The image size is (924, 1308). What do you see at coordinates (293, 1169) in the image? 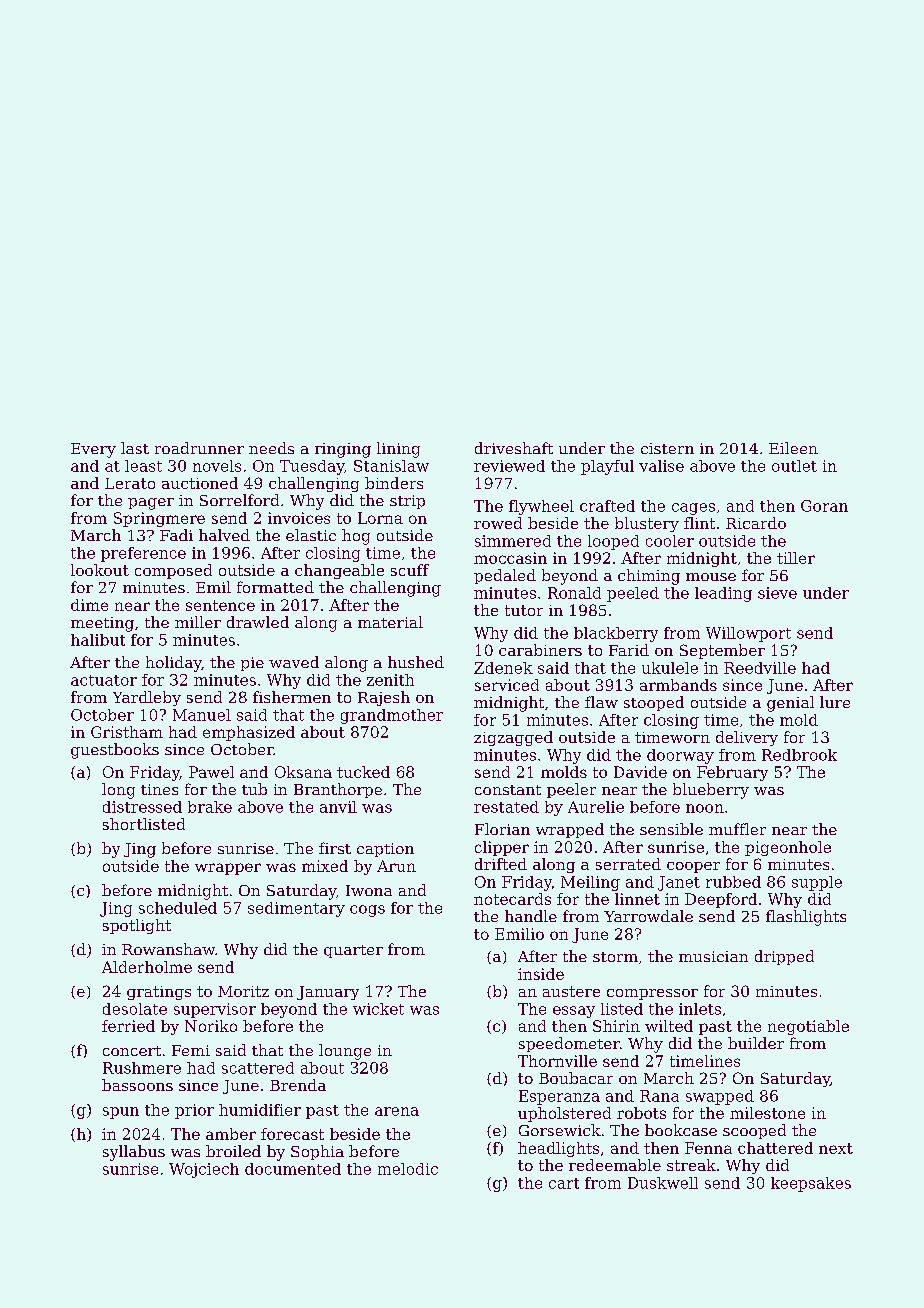
I see `documented` at bounding box center [293, 1169].
